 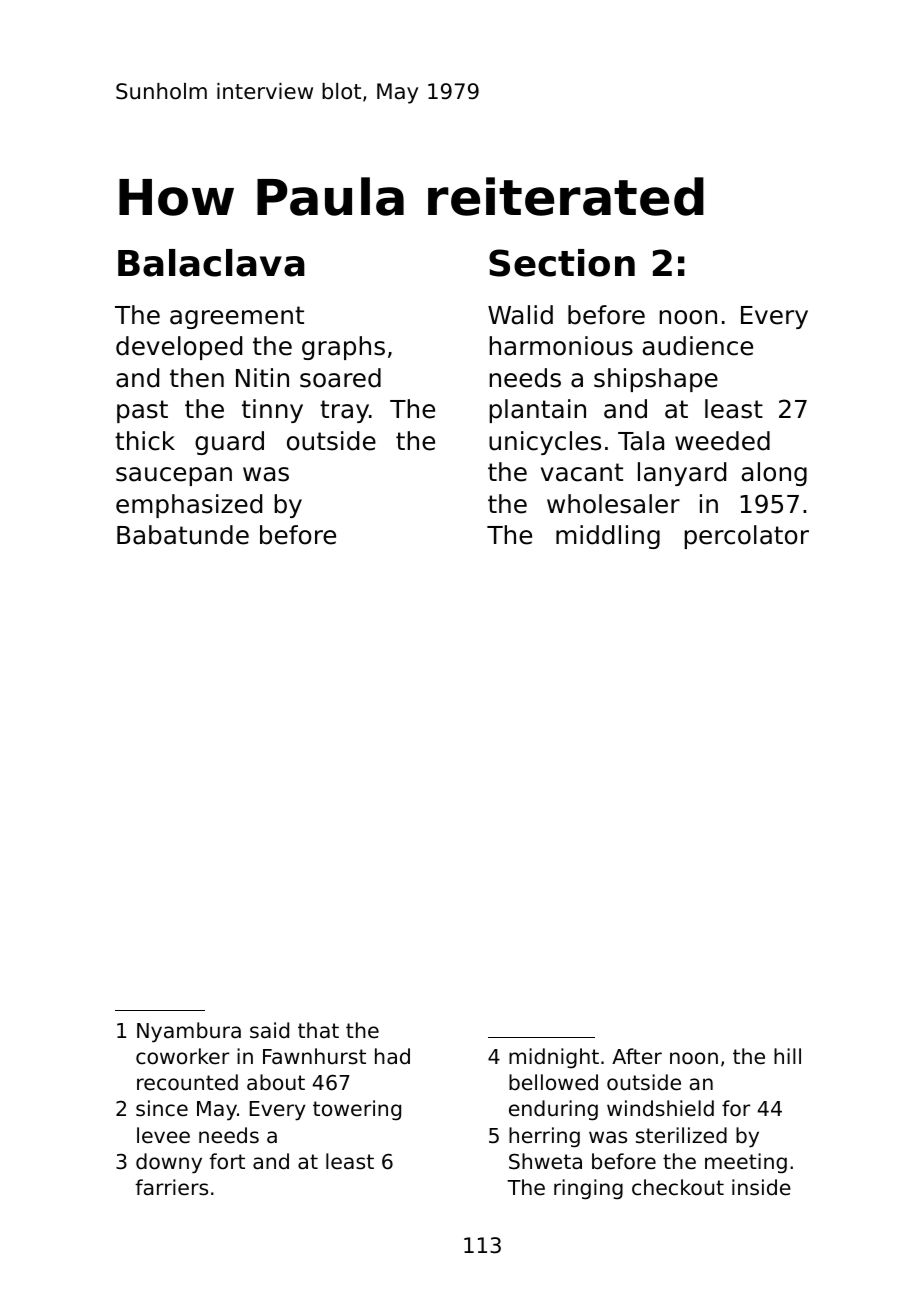 What do you see at coordinates (318, 1030) in the screenshot?
I see `that` at bounding box center [318, 1030].
